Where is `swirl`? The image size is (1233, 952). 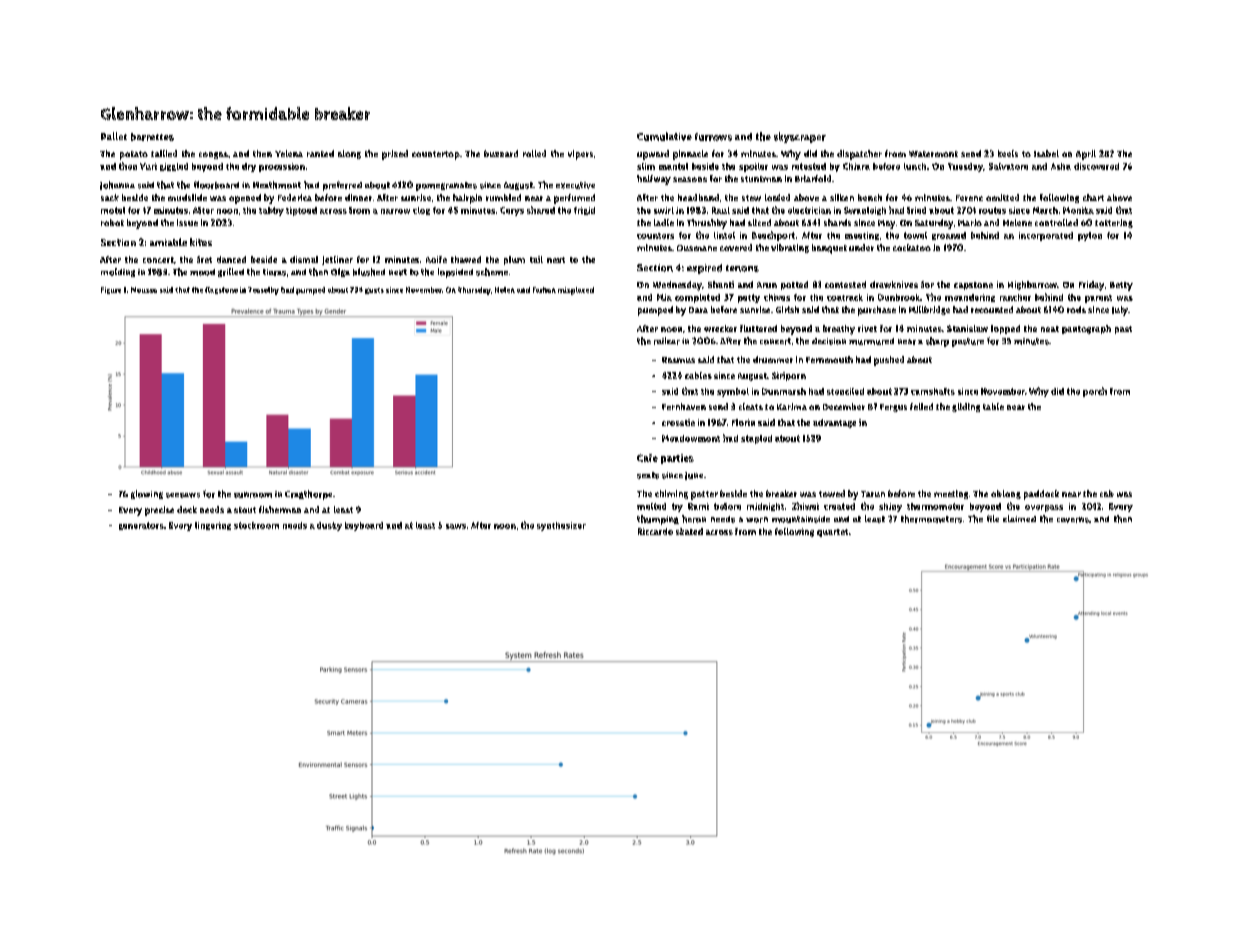 swirl is located at coordinates (664, 210).
